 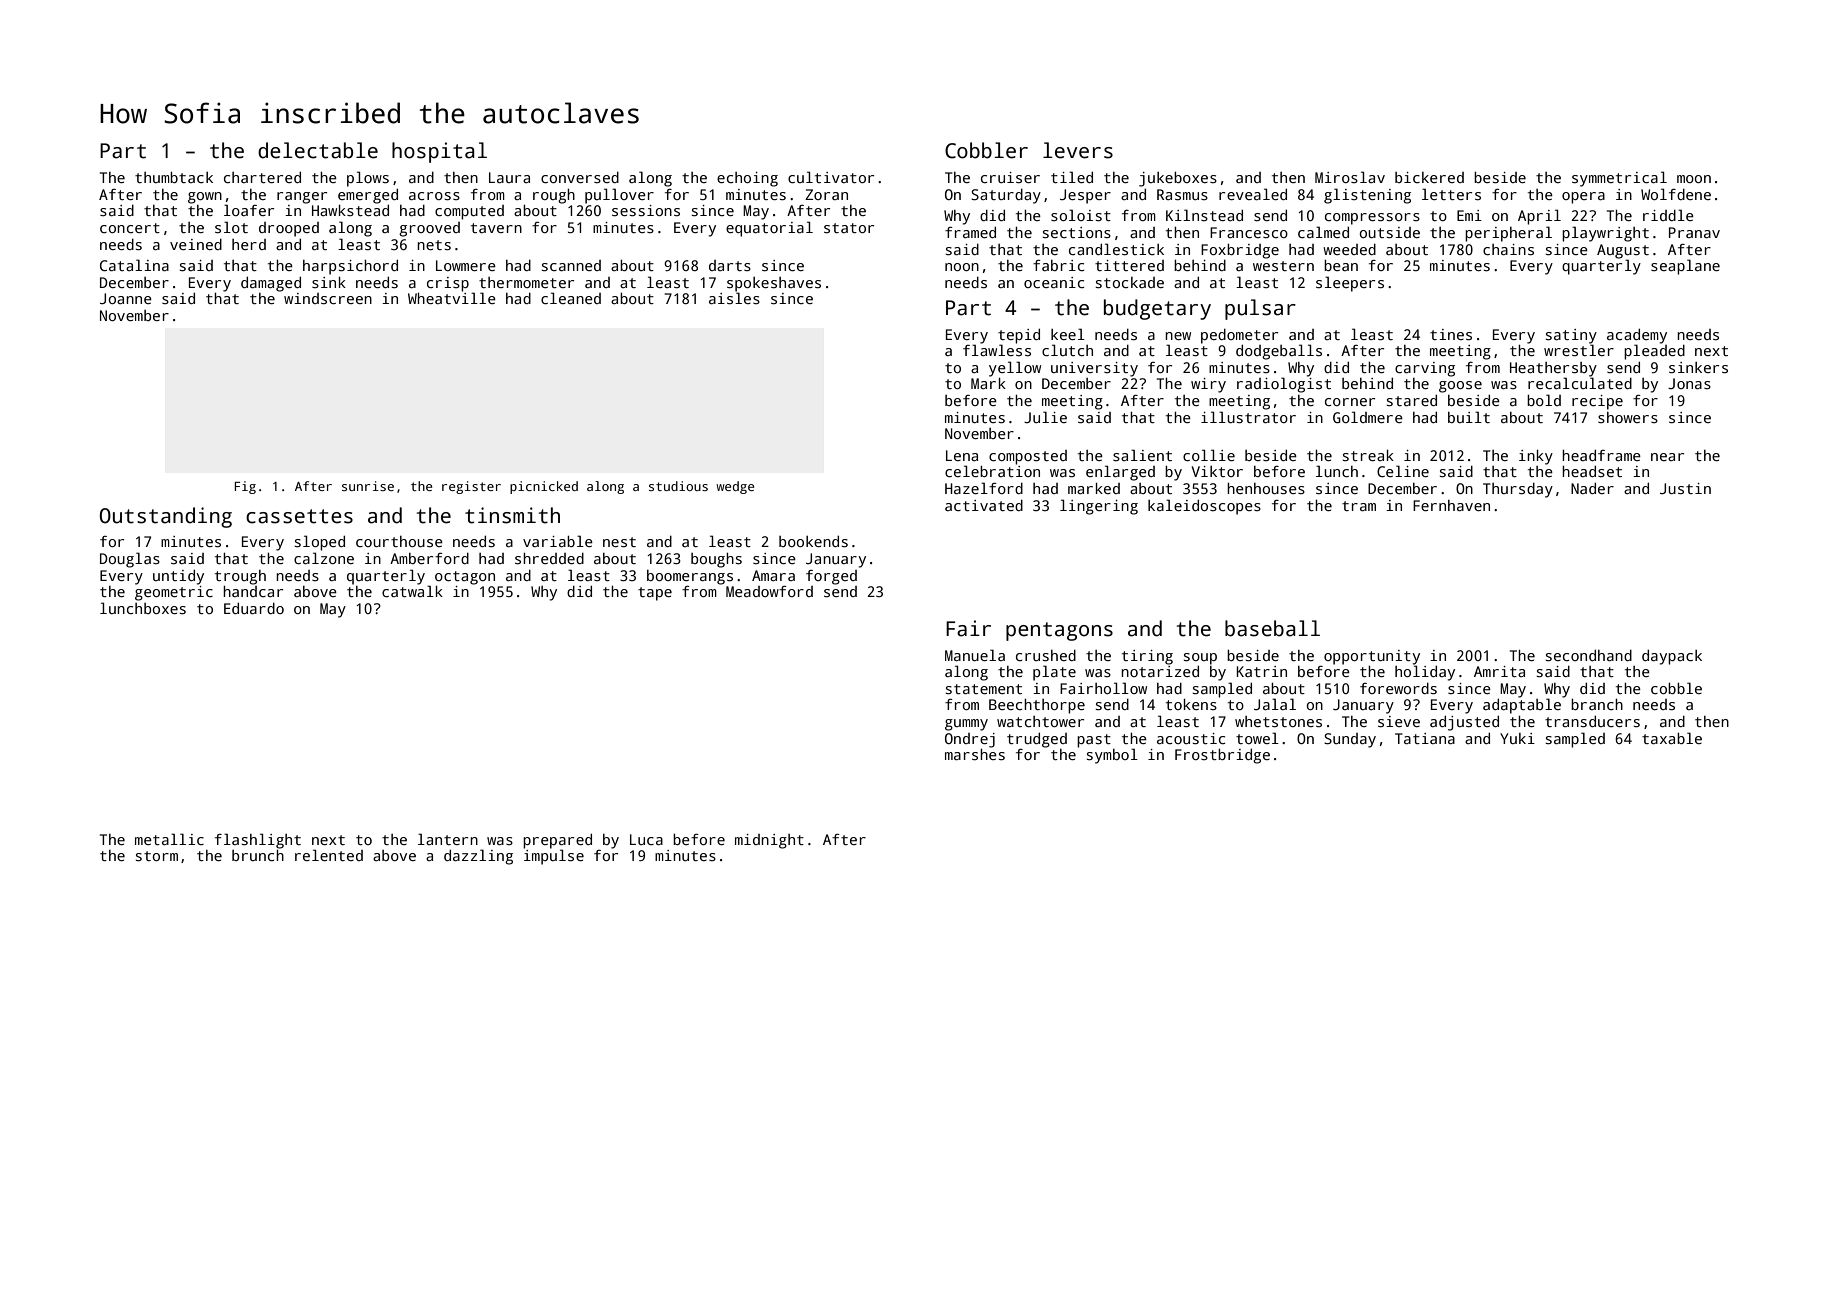 What do you see at coordinates (826, 194) in the page?
I see `Zoran` at bounding box center [826, 194].
